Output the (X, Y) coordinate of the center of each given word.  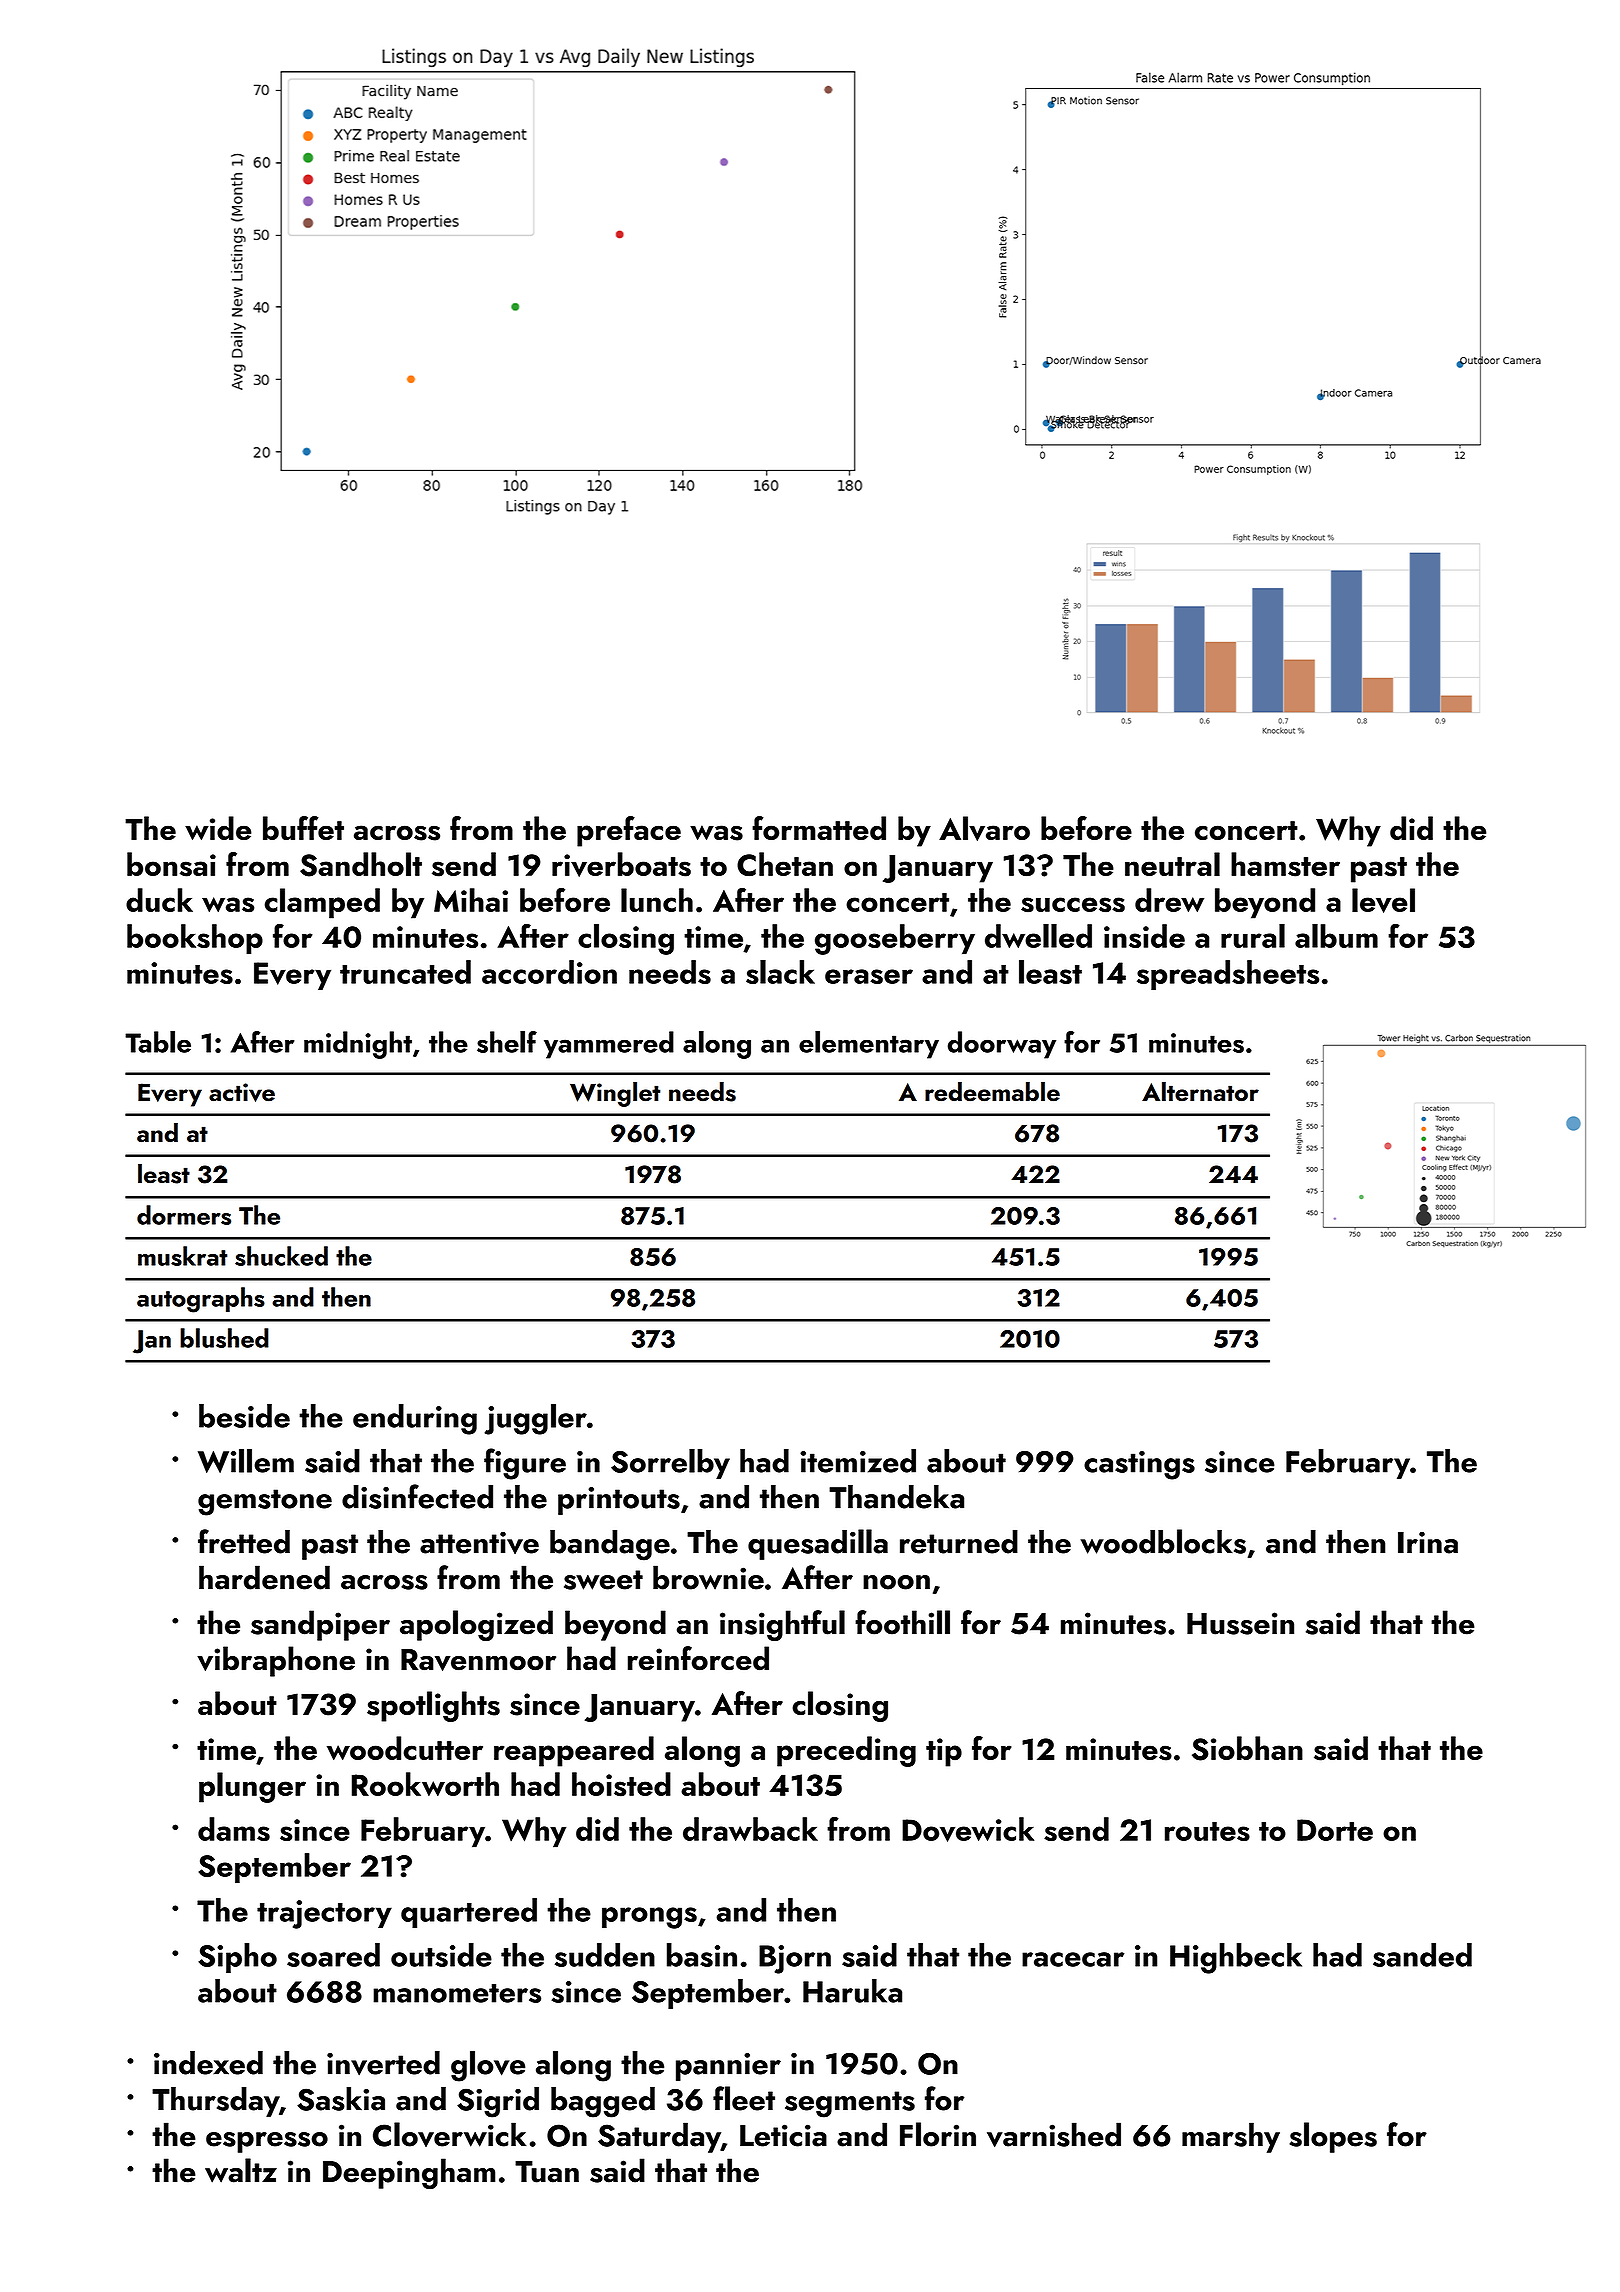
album (1336, 936)
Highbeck (1236, 1958)
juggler (536, 1419)
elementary (869, 1045)
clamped (322, 903)
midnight (358, 1045)
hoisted (621, 1784)
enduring (415, 1419)
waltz (241, 2170)
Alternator (1200, 1092)
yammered (609, 1045)
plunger (252, 1787)
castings (1139, 1465)
